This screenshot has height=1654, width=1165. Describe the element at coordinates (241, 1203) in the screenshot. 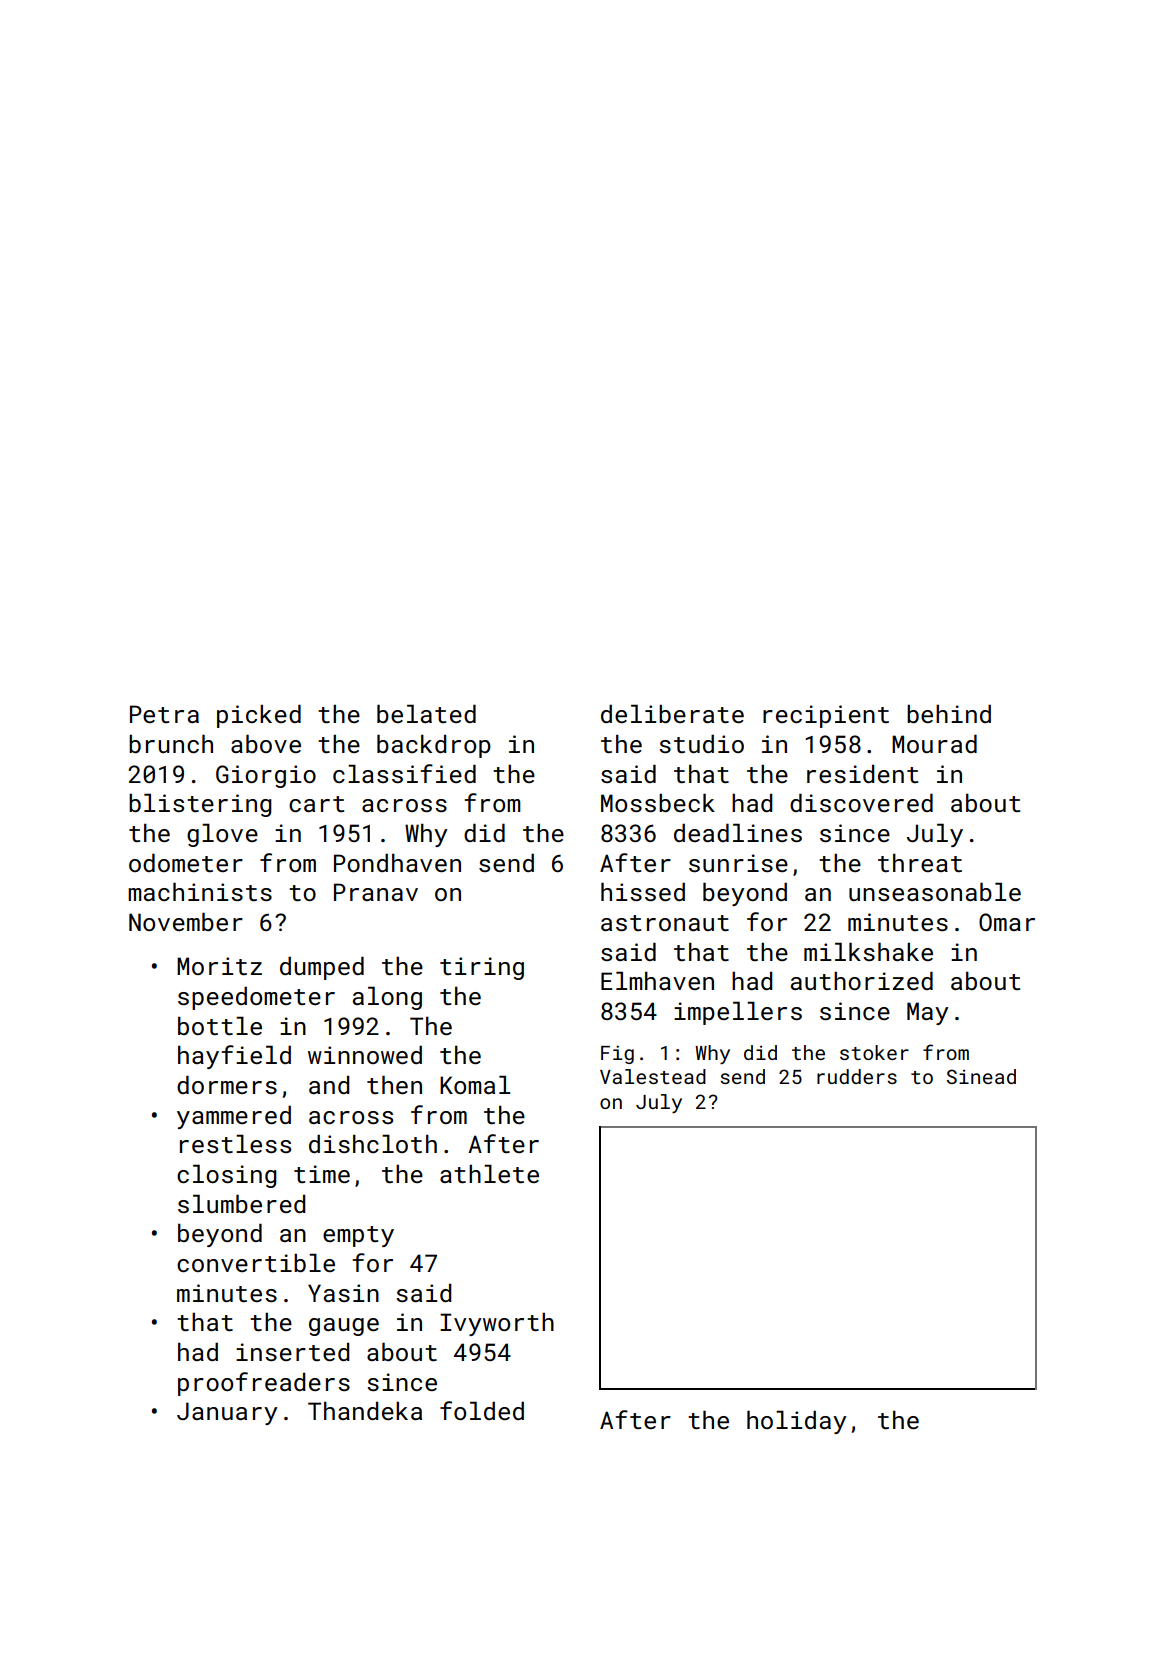

I see `slumbered` at that location.
